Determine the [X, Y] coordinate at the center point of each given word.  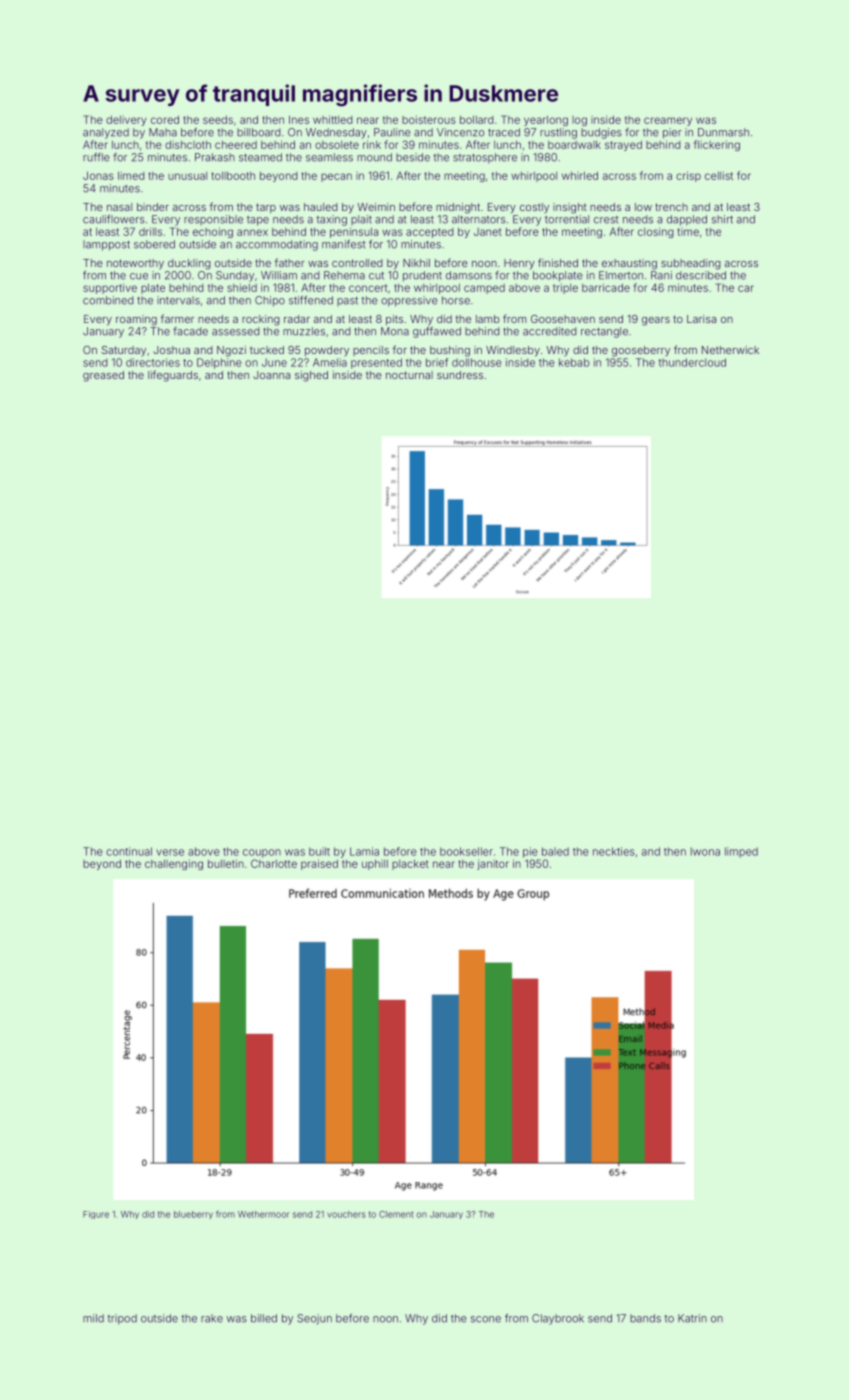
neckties [614, 851]
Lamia [364, 851]
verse [170, 852]
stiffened [311, 300]
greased [103, 376]
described [701, 275]
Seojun [314, 1319]
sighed [311, 376]
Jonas [98, 176]
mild [93, 1318]
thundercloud [692, 362]
